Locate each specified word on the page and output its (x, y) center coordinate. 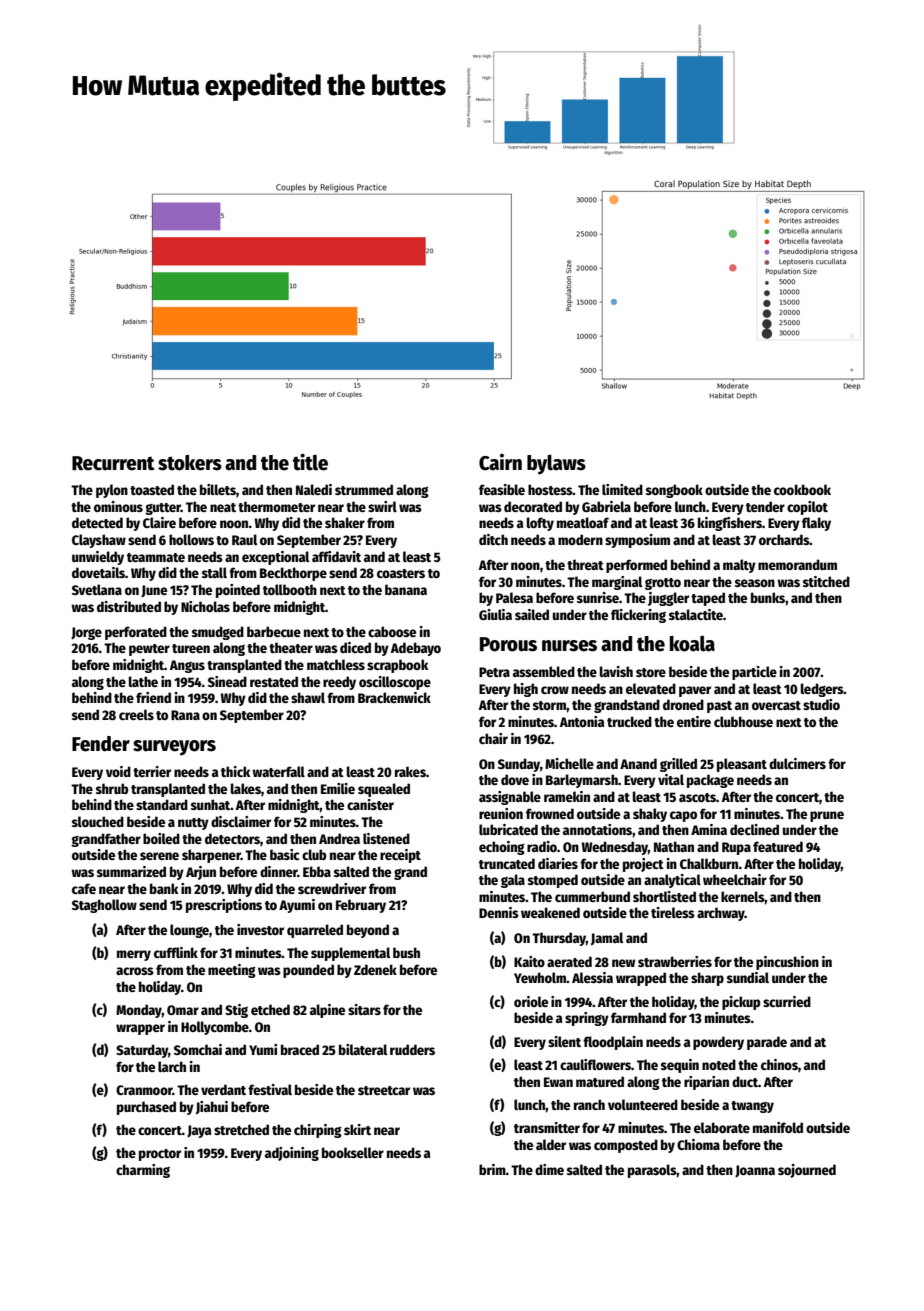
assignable (510, 798)
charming (143, 1171)
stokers (190, 463)
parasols (652, 1171)
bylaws (556, 465)
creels (136, 714)
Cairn (500, 462)
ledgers (822, 690)
